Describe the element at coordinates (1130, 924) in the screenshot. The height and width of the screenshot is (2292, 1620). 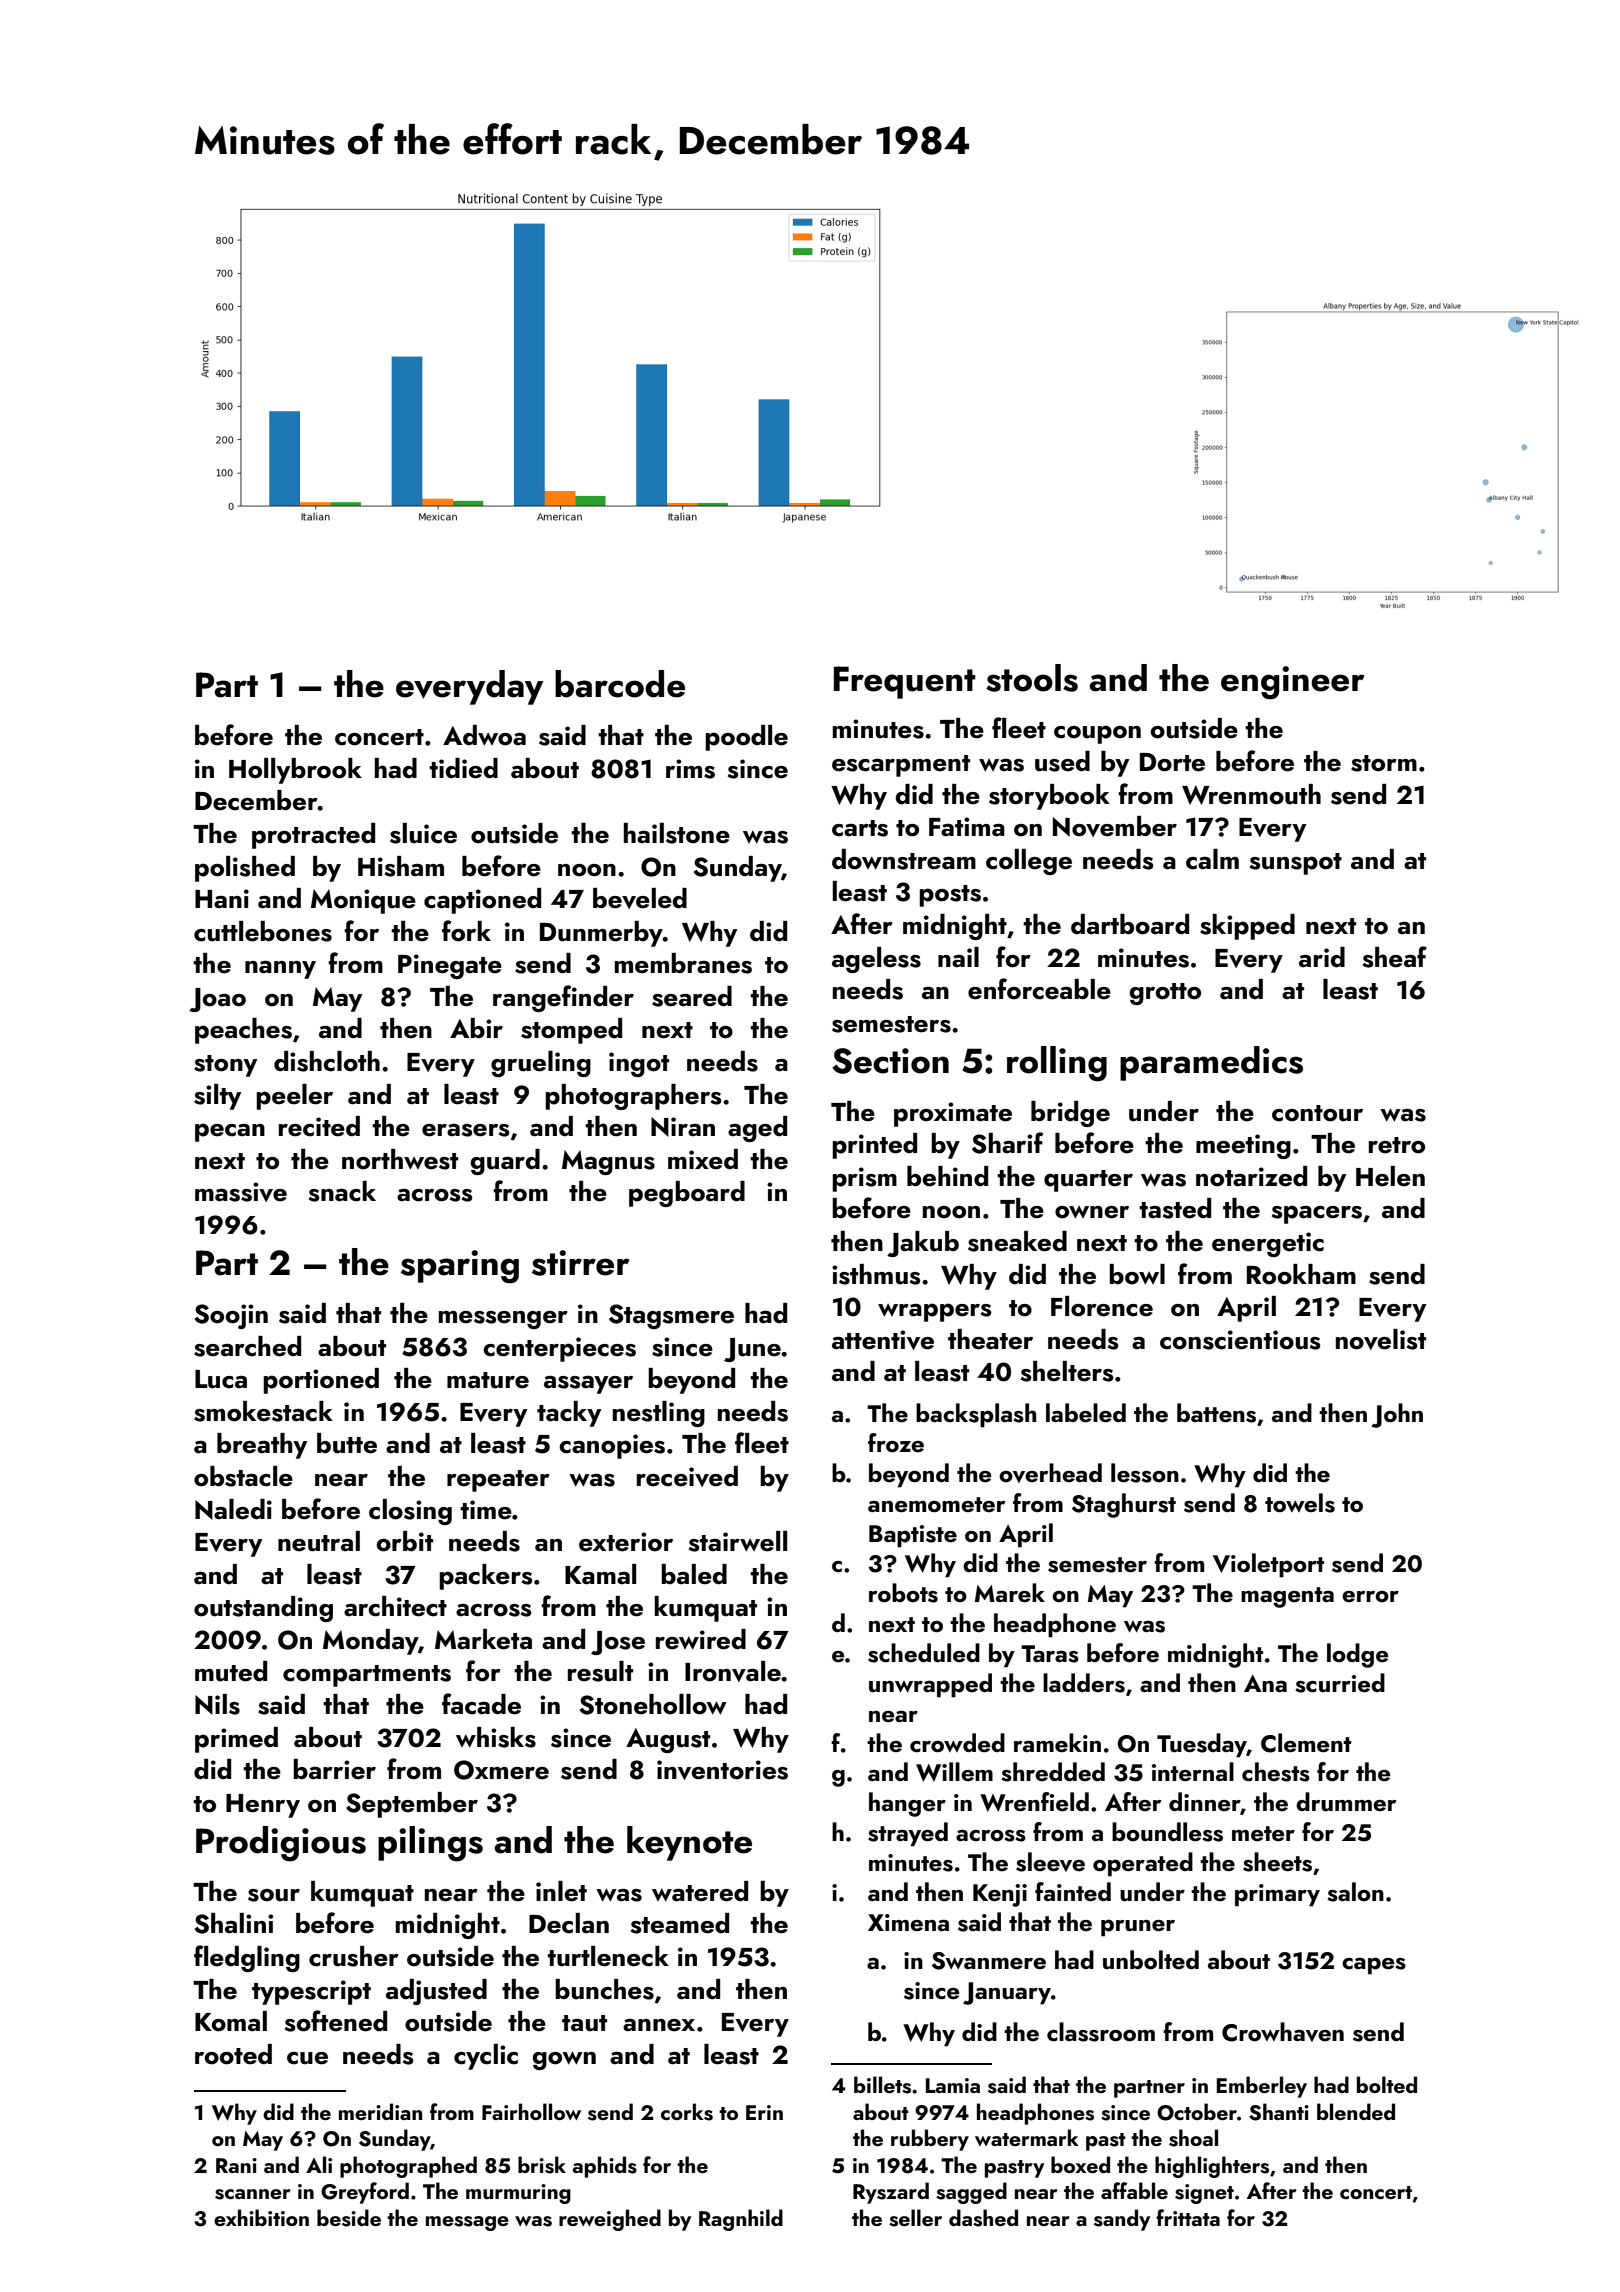
I see `dartboard` at that location.
